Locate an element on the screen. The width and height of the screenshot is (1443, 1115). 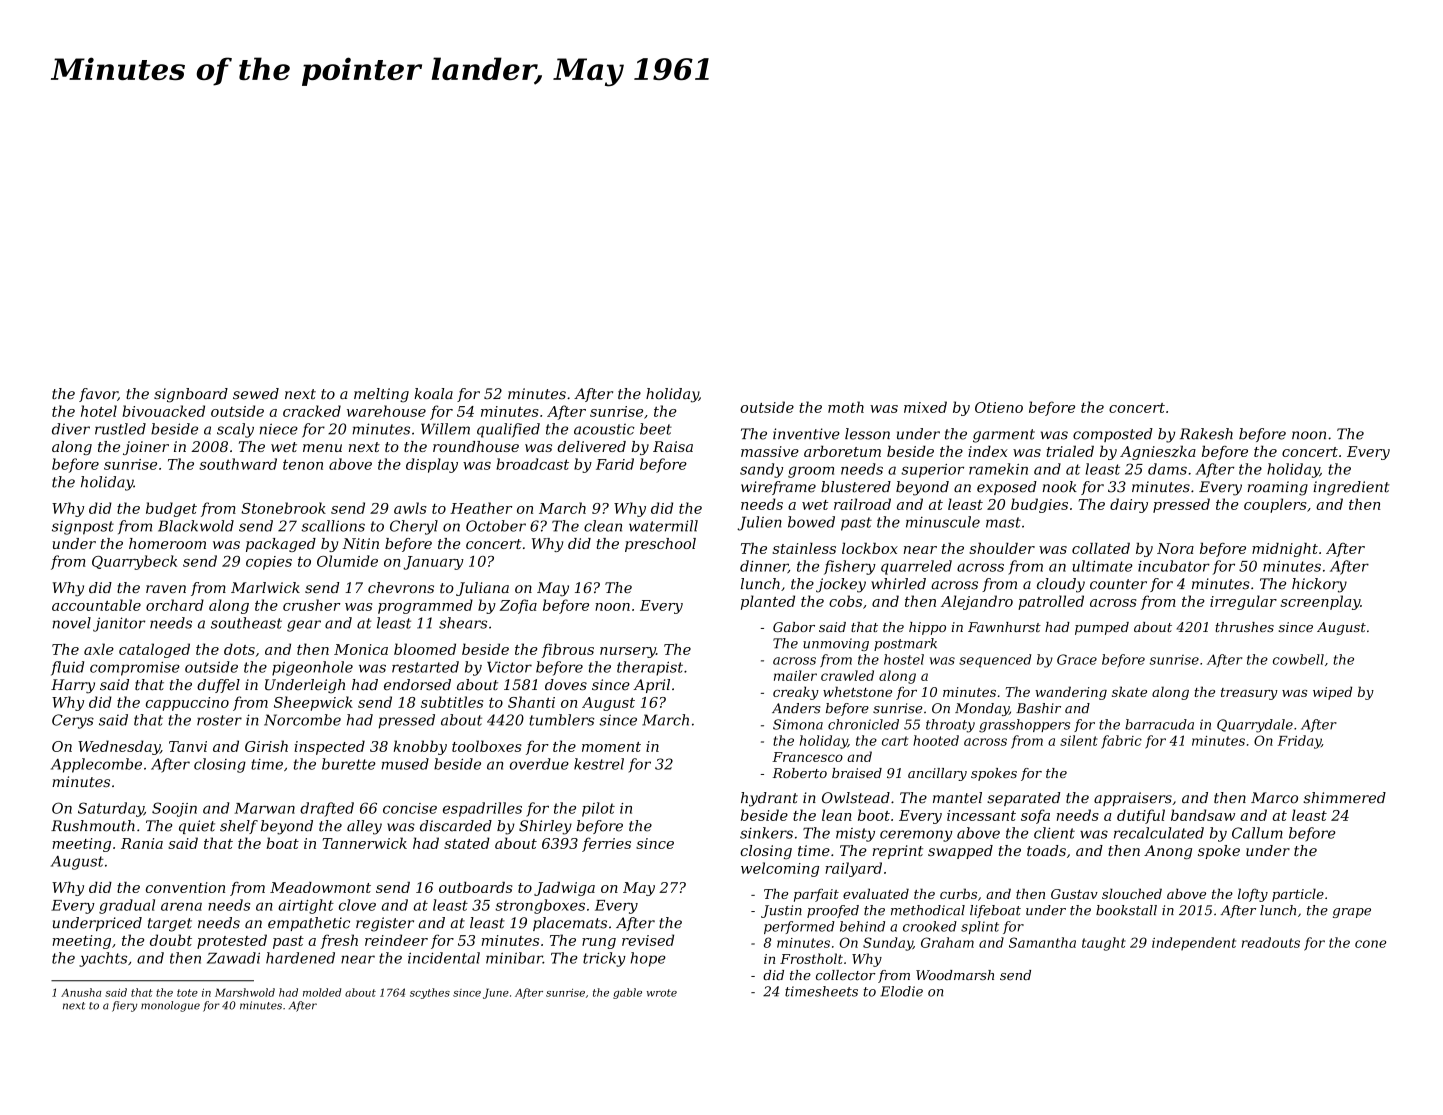
doves is located at coordinates (566, 684).
